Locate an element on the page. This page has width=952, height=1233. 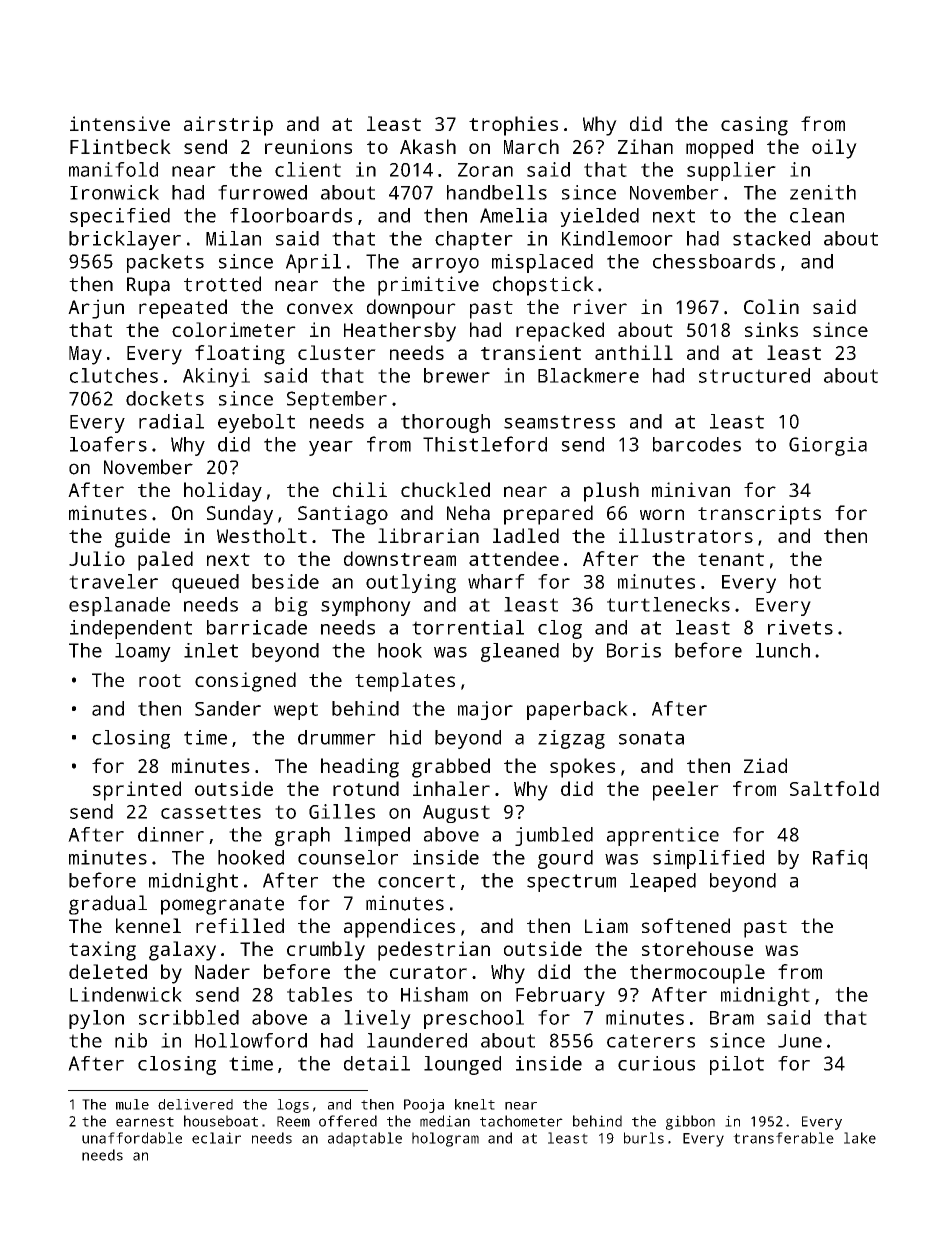
trophies is located at coordinates (513, 126).
